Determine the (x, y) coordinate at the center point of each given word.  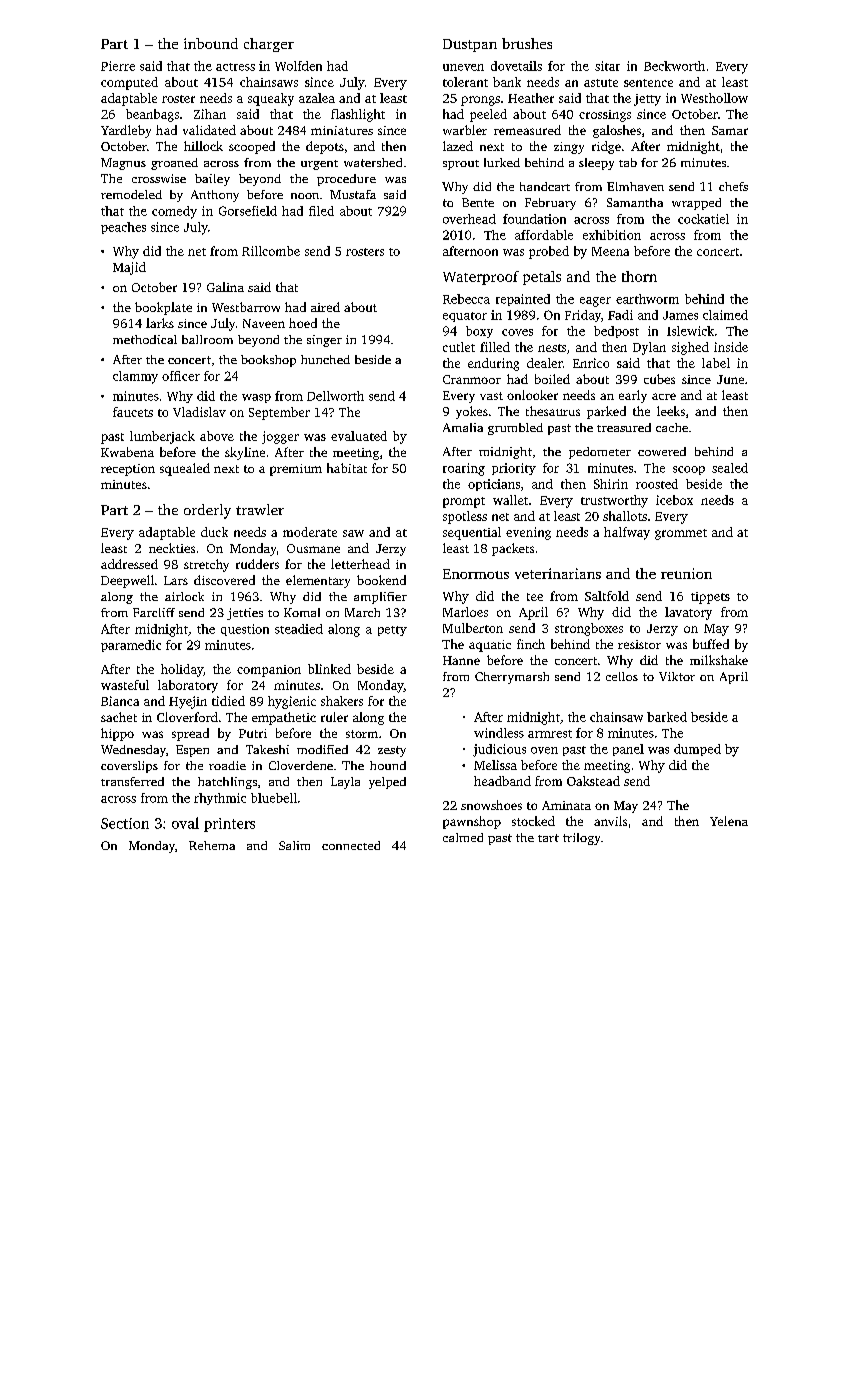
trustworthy (614, 501)
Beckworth (674, 66)
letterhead (360, 564)
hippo (117, 734)
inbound (211, 43)
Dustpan (470, 45)
